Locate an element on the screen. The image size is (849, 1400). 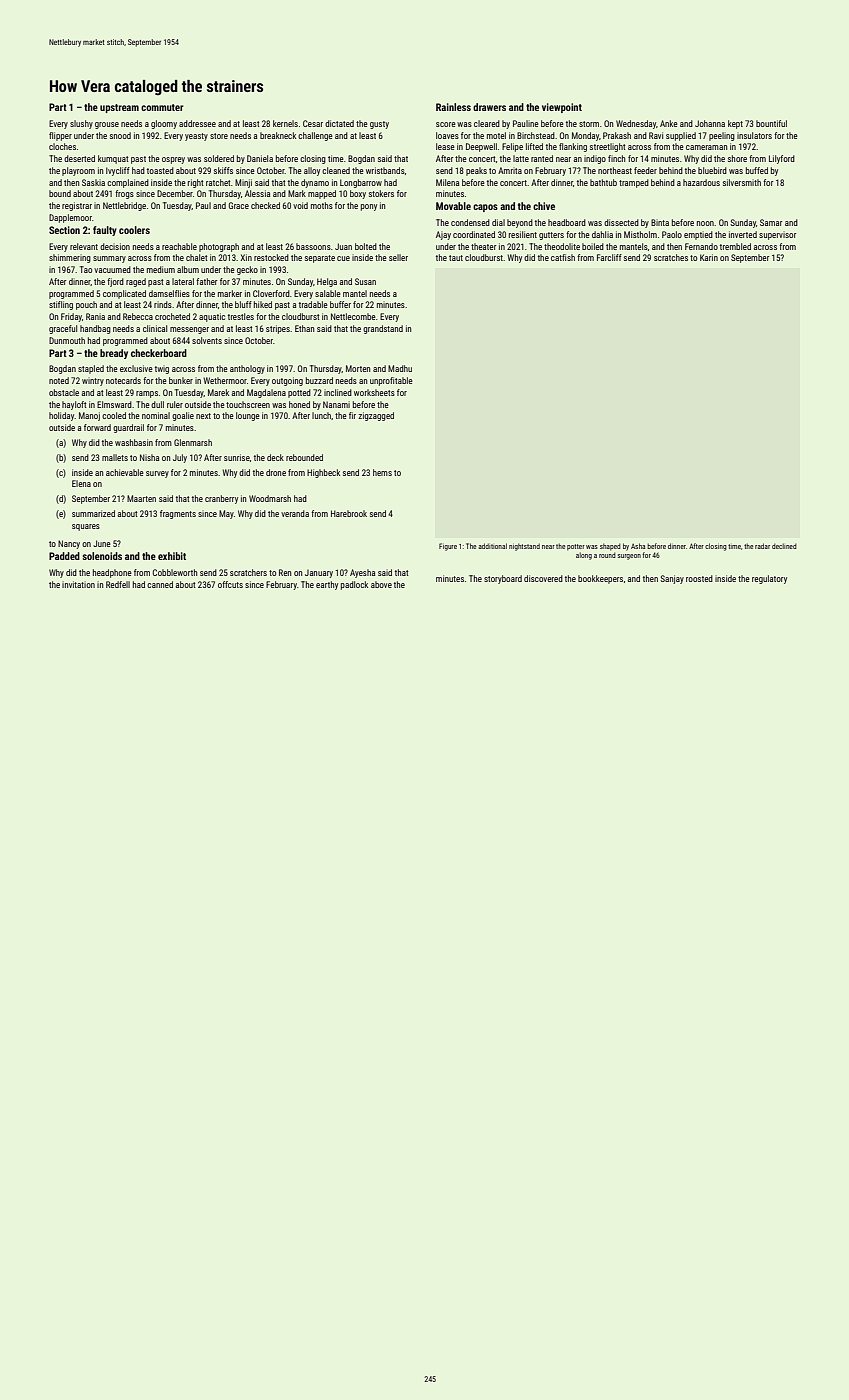
Lilyford is located at coordinates (782, 159).
